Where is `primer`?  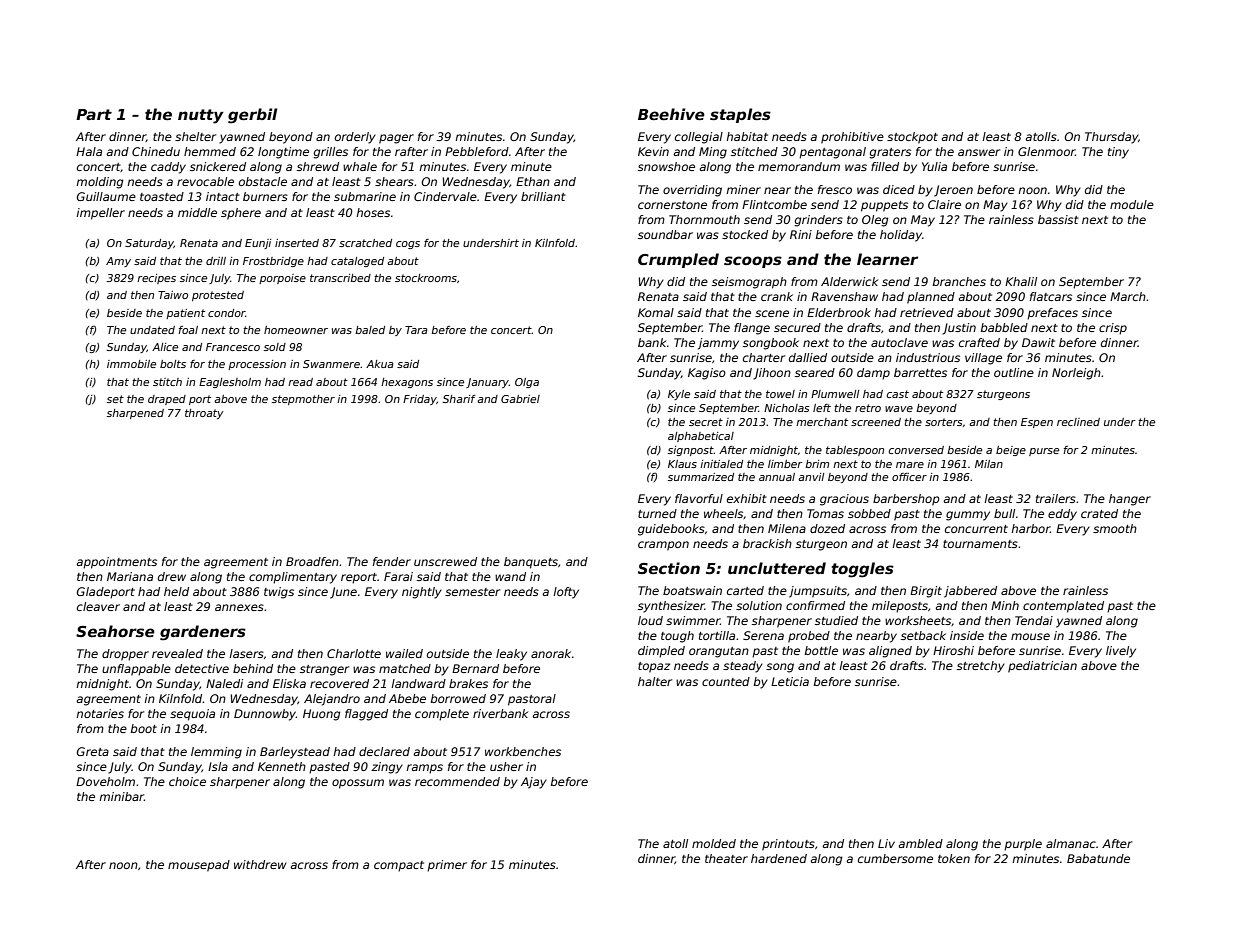 primer is located at coordinates (447, 866).
